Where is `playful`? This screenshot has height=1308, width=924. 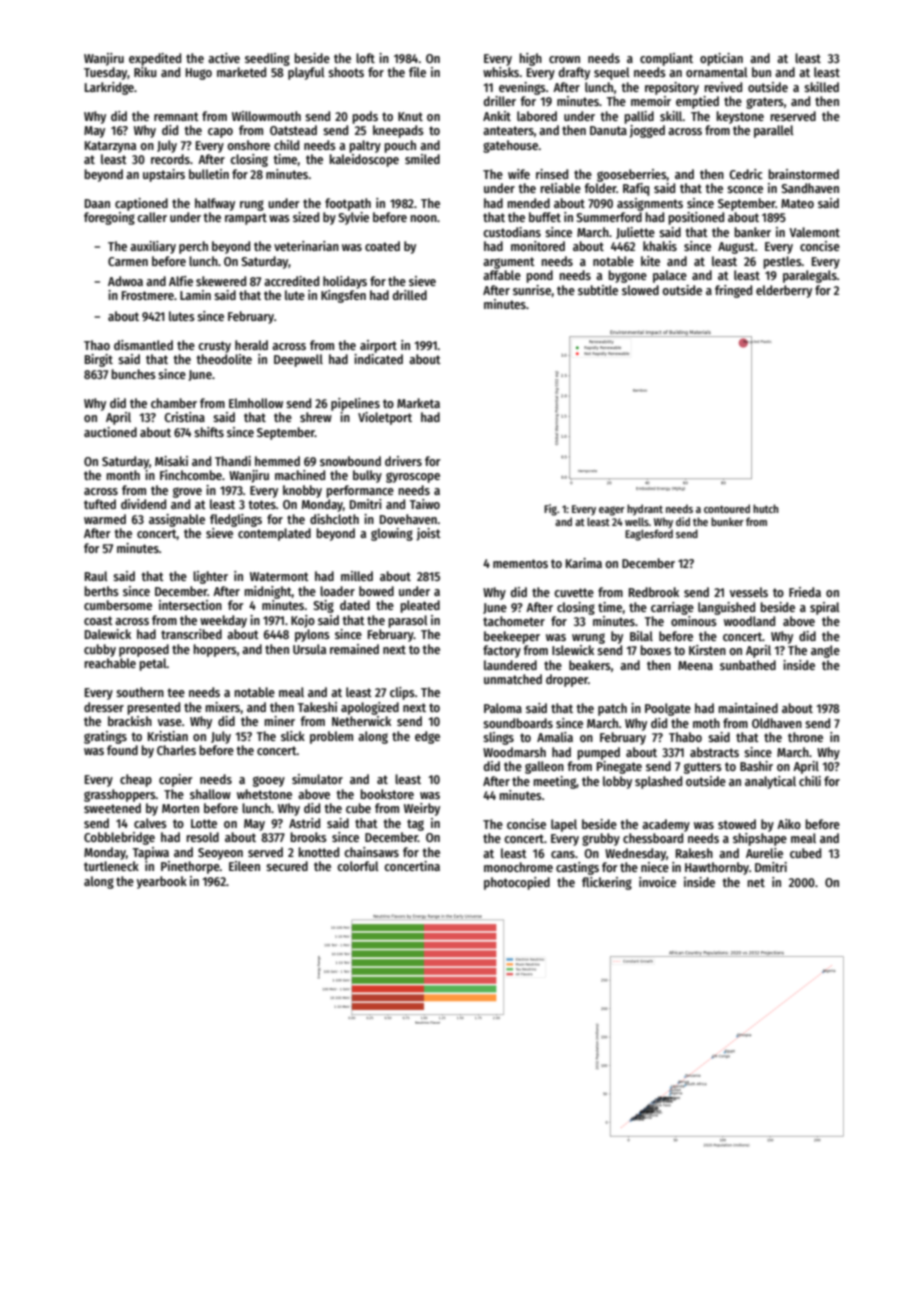 playful is located at coordinates (306, 73).
